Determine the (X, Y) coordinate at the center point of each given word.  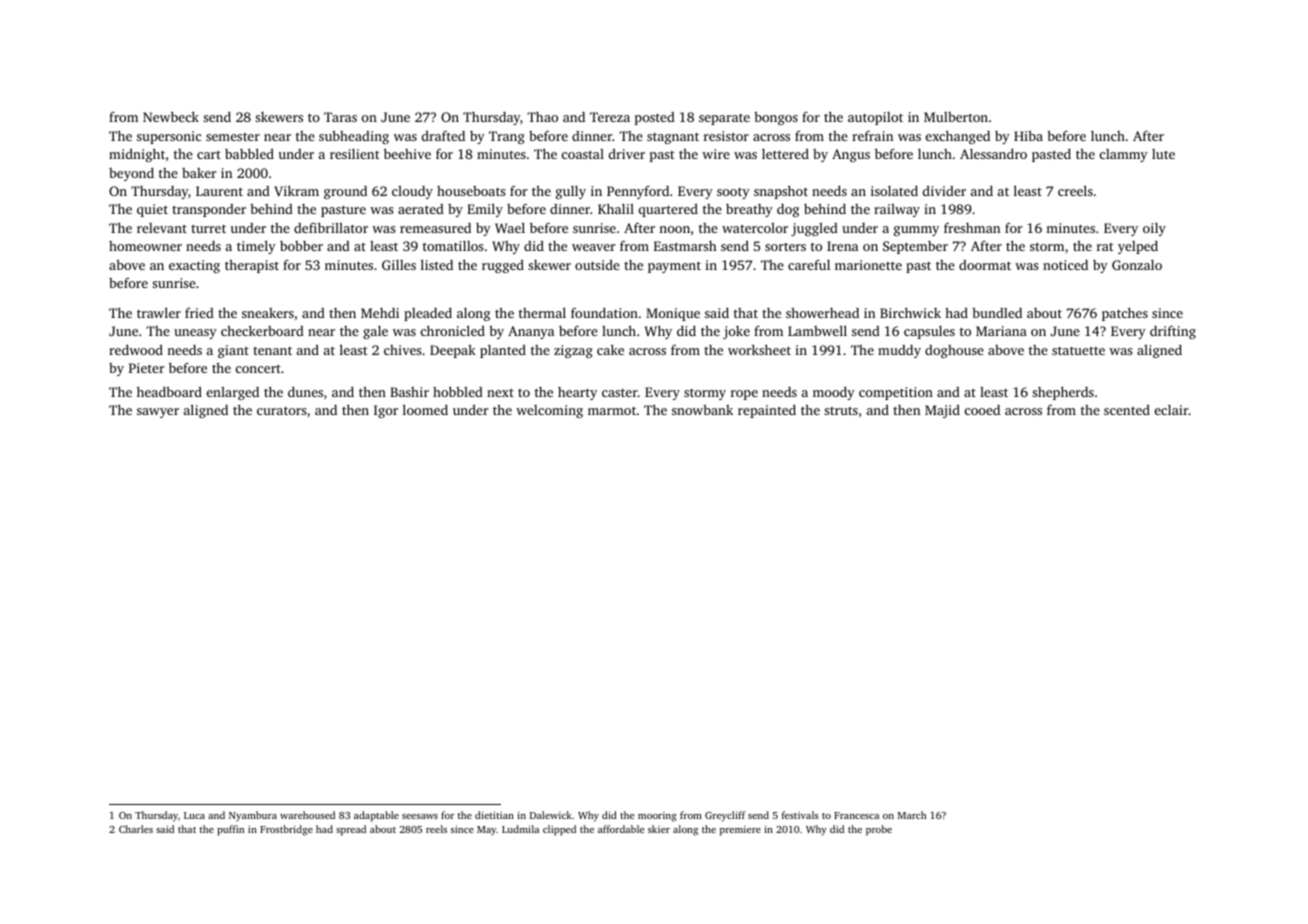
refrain (872, 135)
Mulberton (956, 117)
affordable (621, 829)
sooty (733, 193)
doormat (985, 265)
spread (351, 830)
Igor (386, 411)
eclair (1172, 410)
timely (256, 247)
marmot (612, 410)
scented (1127, 410)
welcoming (549, 411)
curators (281, 410)
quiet (152, 210)
